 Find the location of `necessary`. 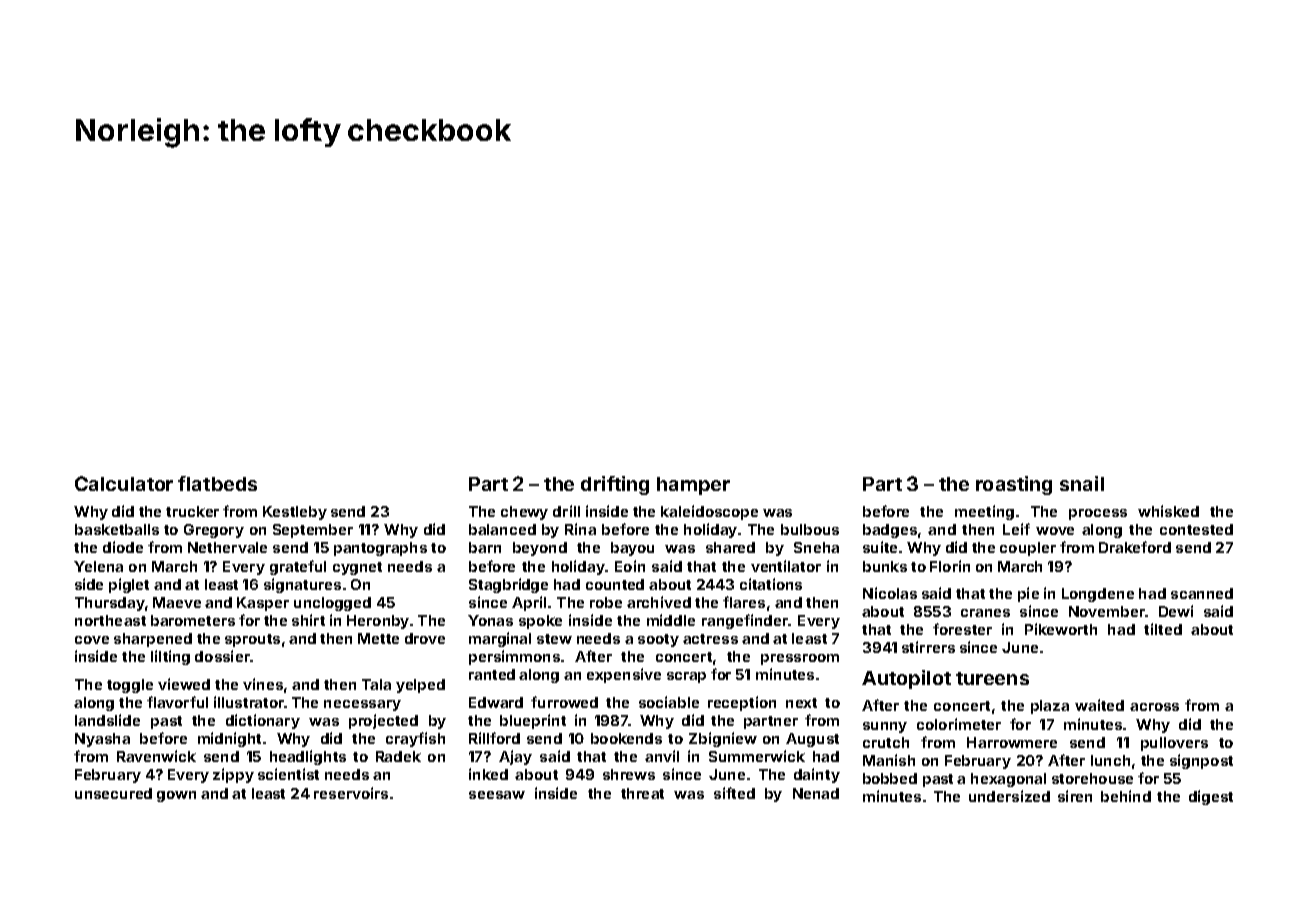

necessary is located at coordinates (362, 705).
